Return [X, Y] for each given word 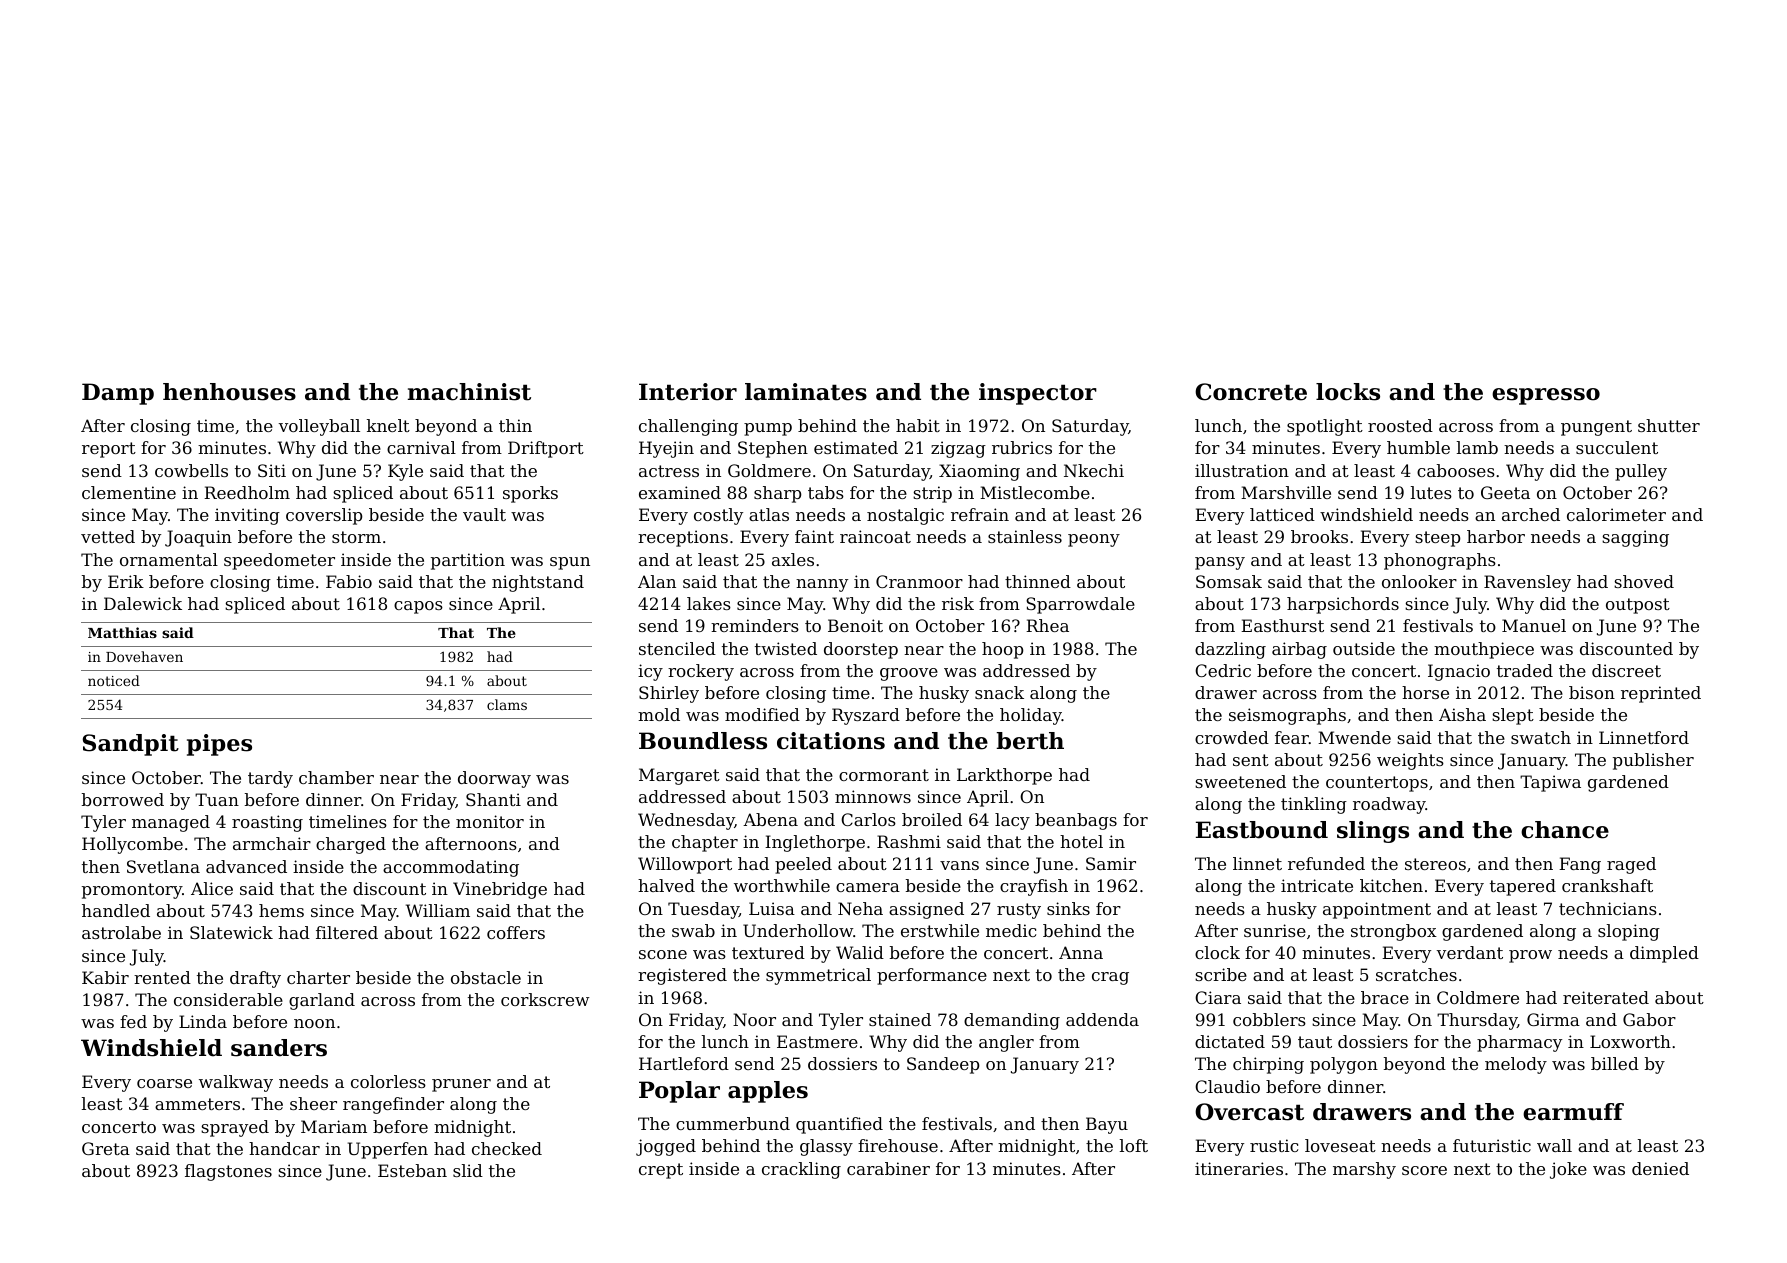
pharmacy [1519, 1043]
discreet [1626, 670]
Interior [688, 392]
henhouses [229, 392]
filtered [347, 932]
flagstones [228, 1172]
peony [1094, 540]
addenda [1102, 1019]
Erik [126, 581]
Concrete [1251, 392]
